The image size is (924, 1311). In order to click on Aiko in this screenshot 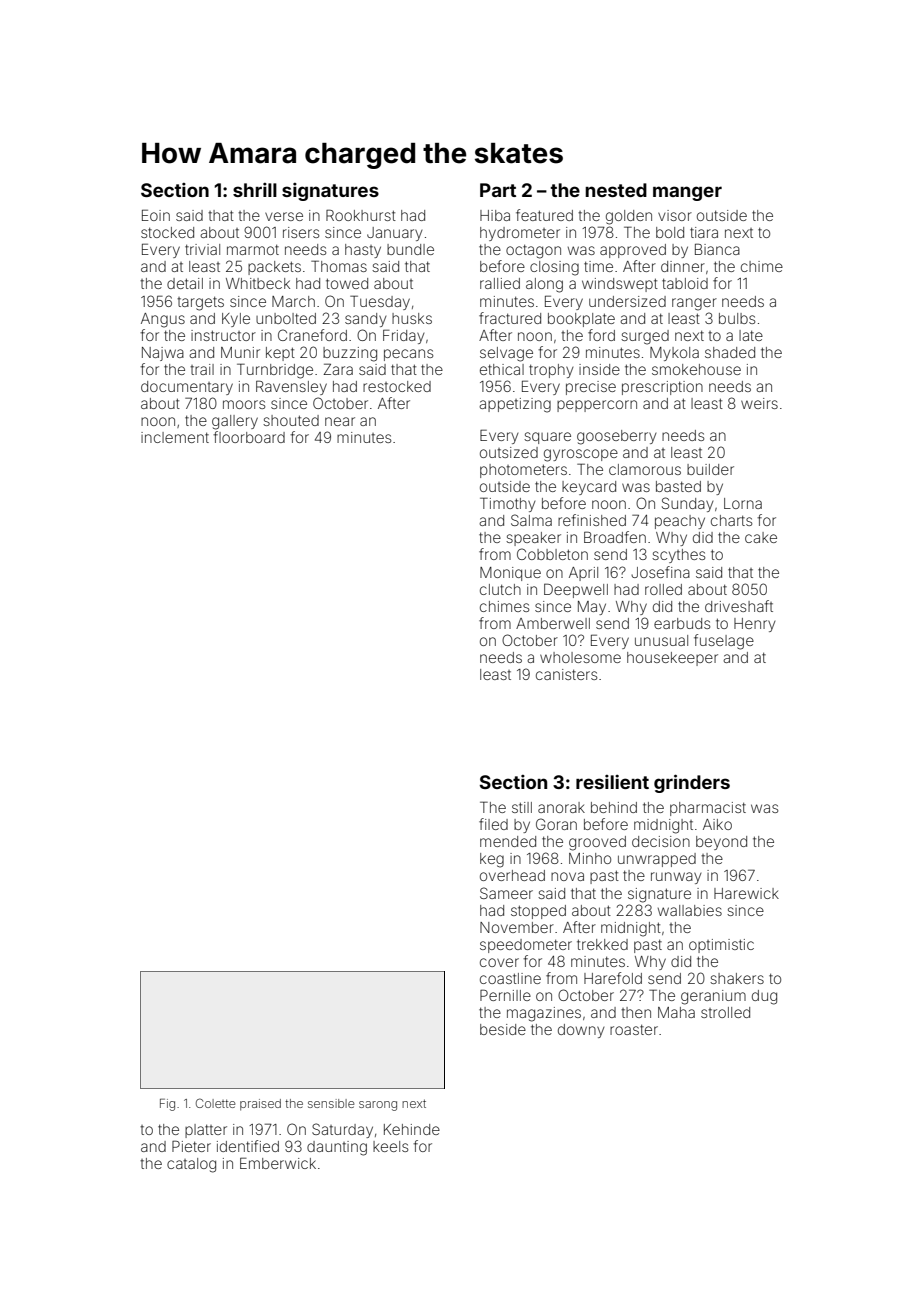, I will do `click(717, 824)`.
